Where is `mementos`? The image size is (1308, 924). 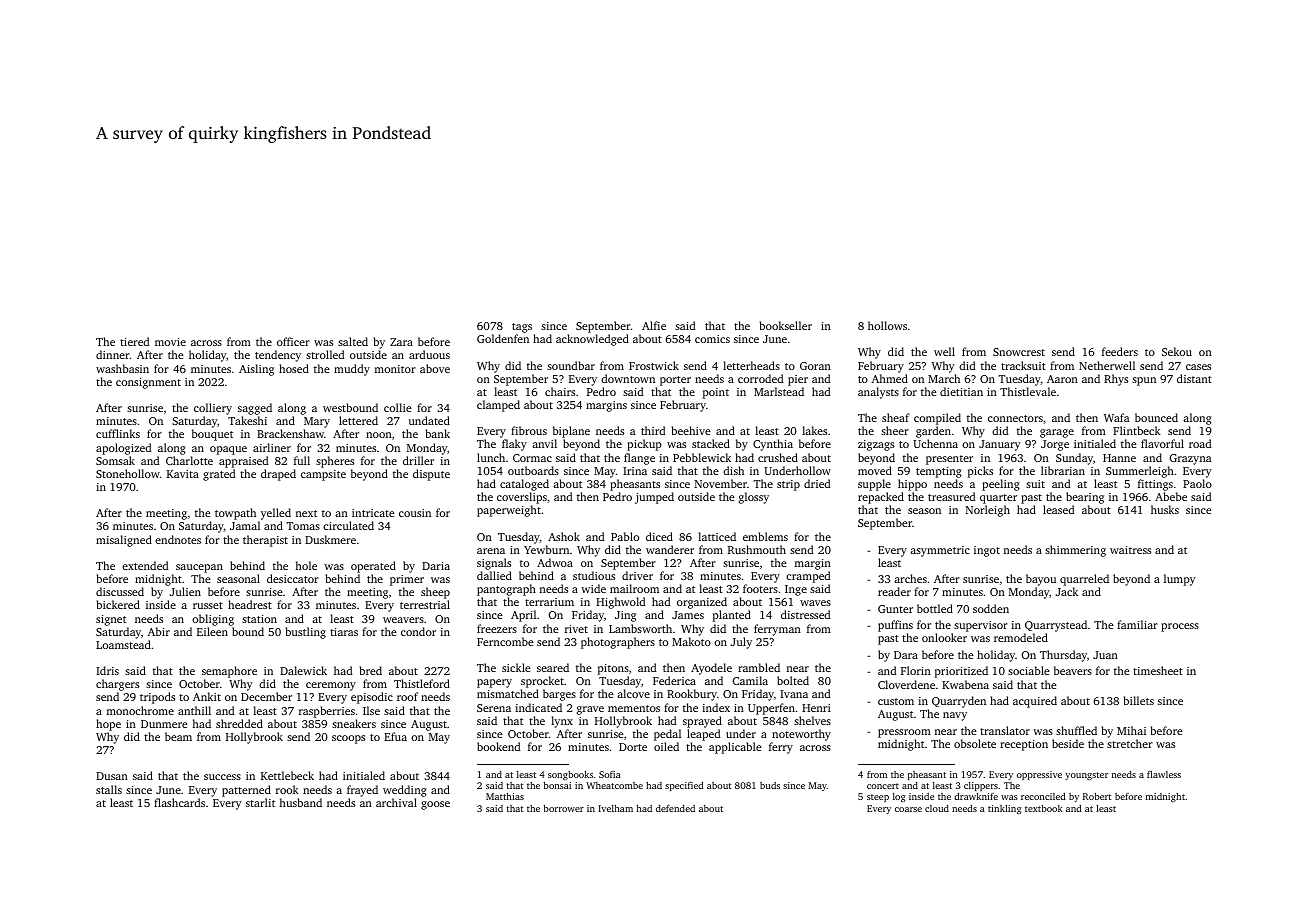
mementos is located at coordinates (634, 708).
